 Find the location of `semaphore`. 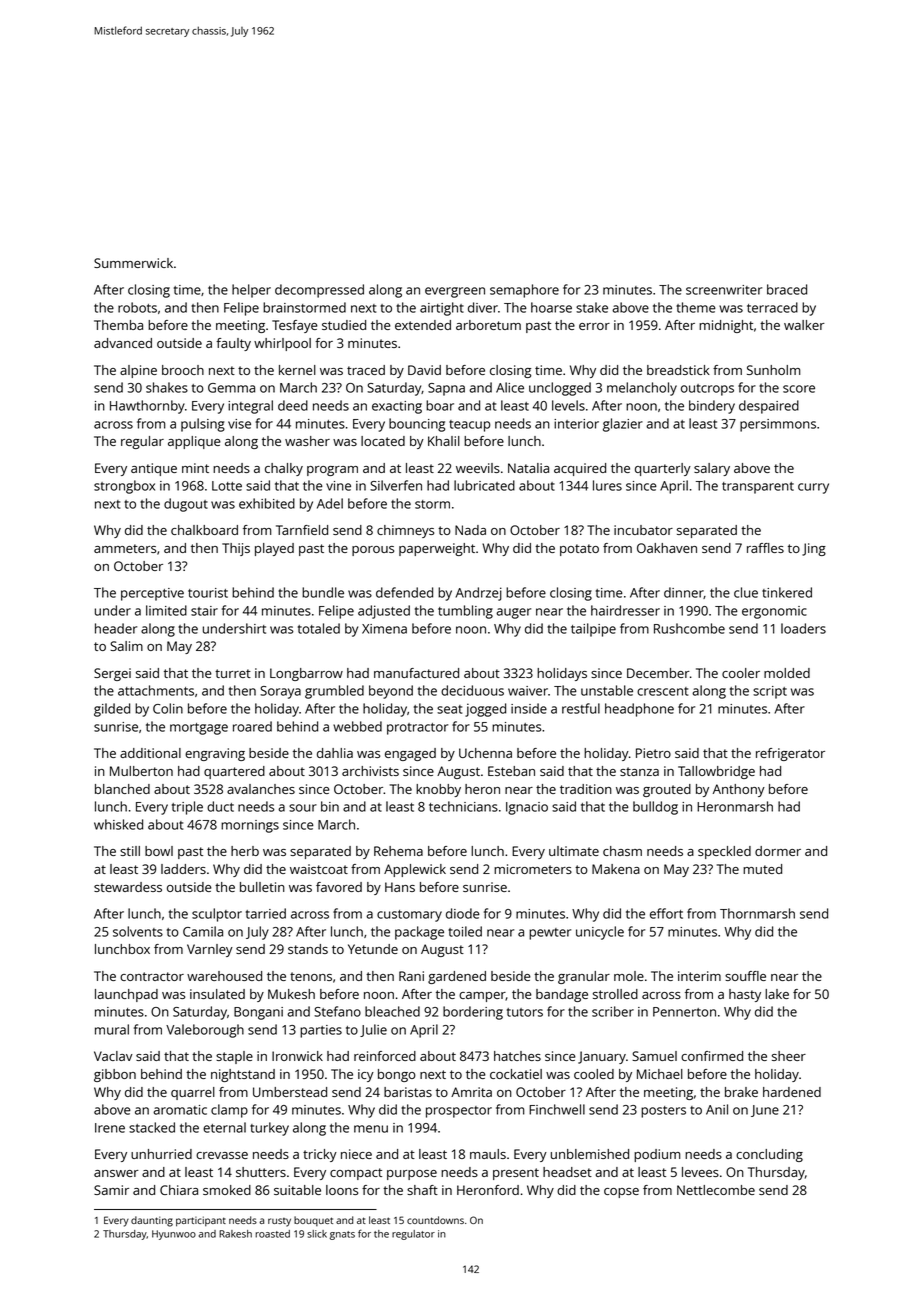

semaphore is located at coordinates (524, 291).
